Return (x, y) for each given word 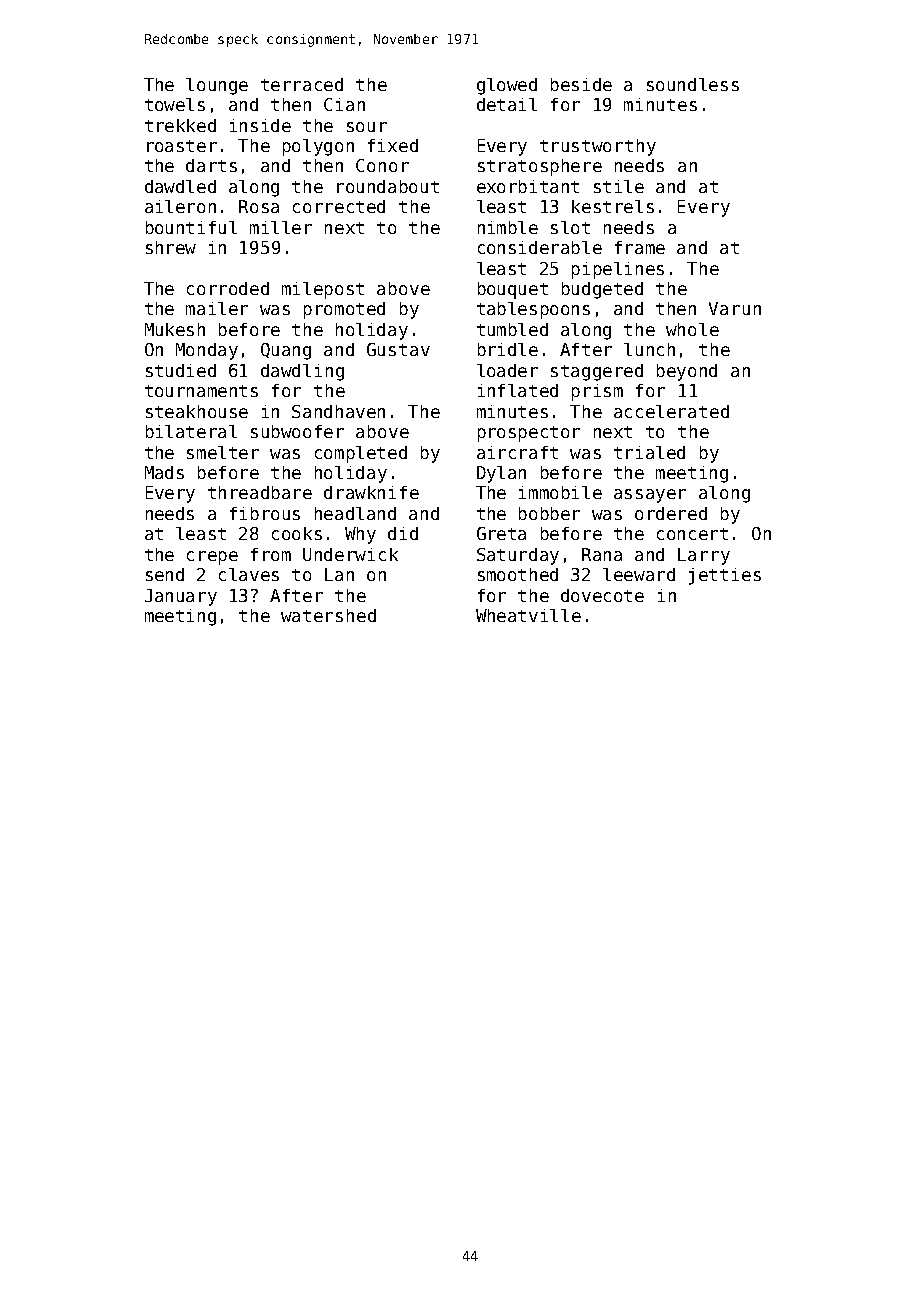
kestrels (613, 206)
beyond (687, 372)
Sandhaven (338, 411)
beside (581, 84)
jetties (725, 576)
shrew (171, 247)
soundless (693, 84)
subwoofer (297, 431)
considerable (540, 247)
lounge (217, 86)
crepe (212, 558)
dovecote (602, 595)
